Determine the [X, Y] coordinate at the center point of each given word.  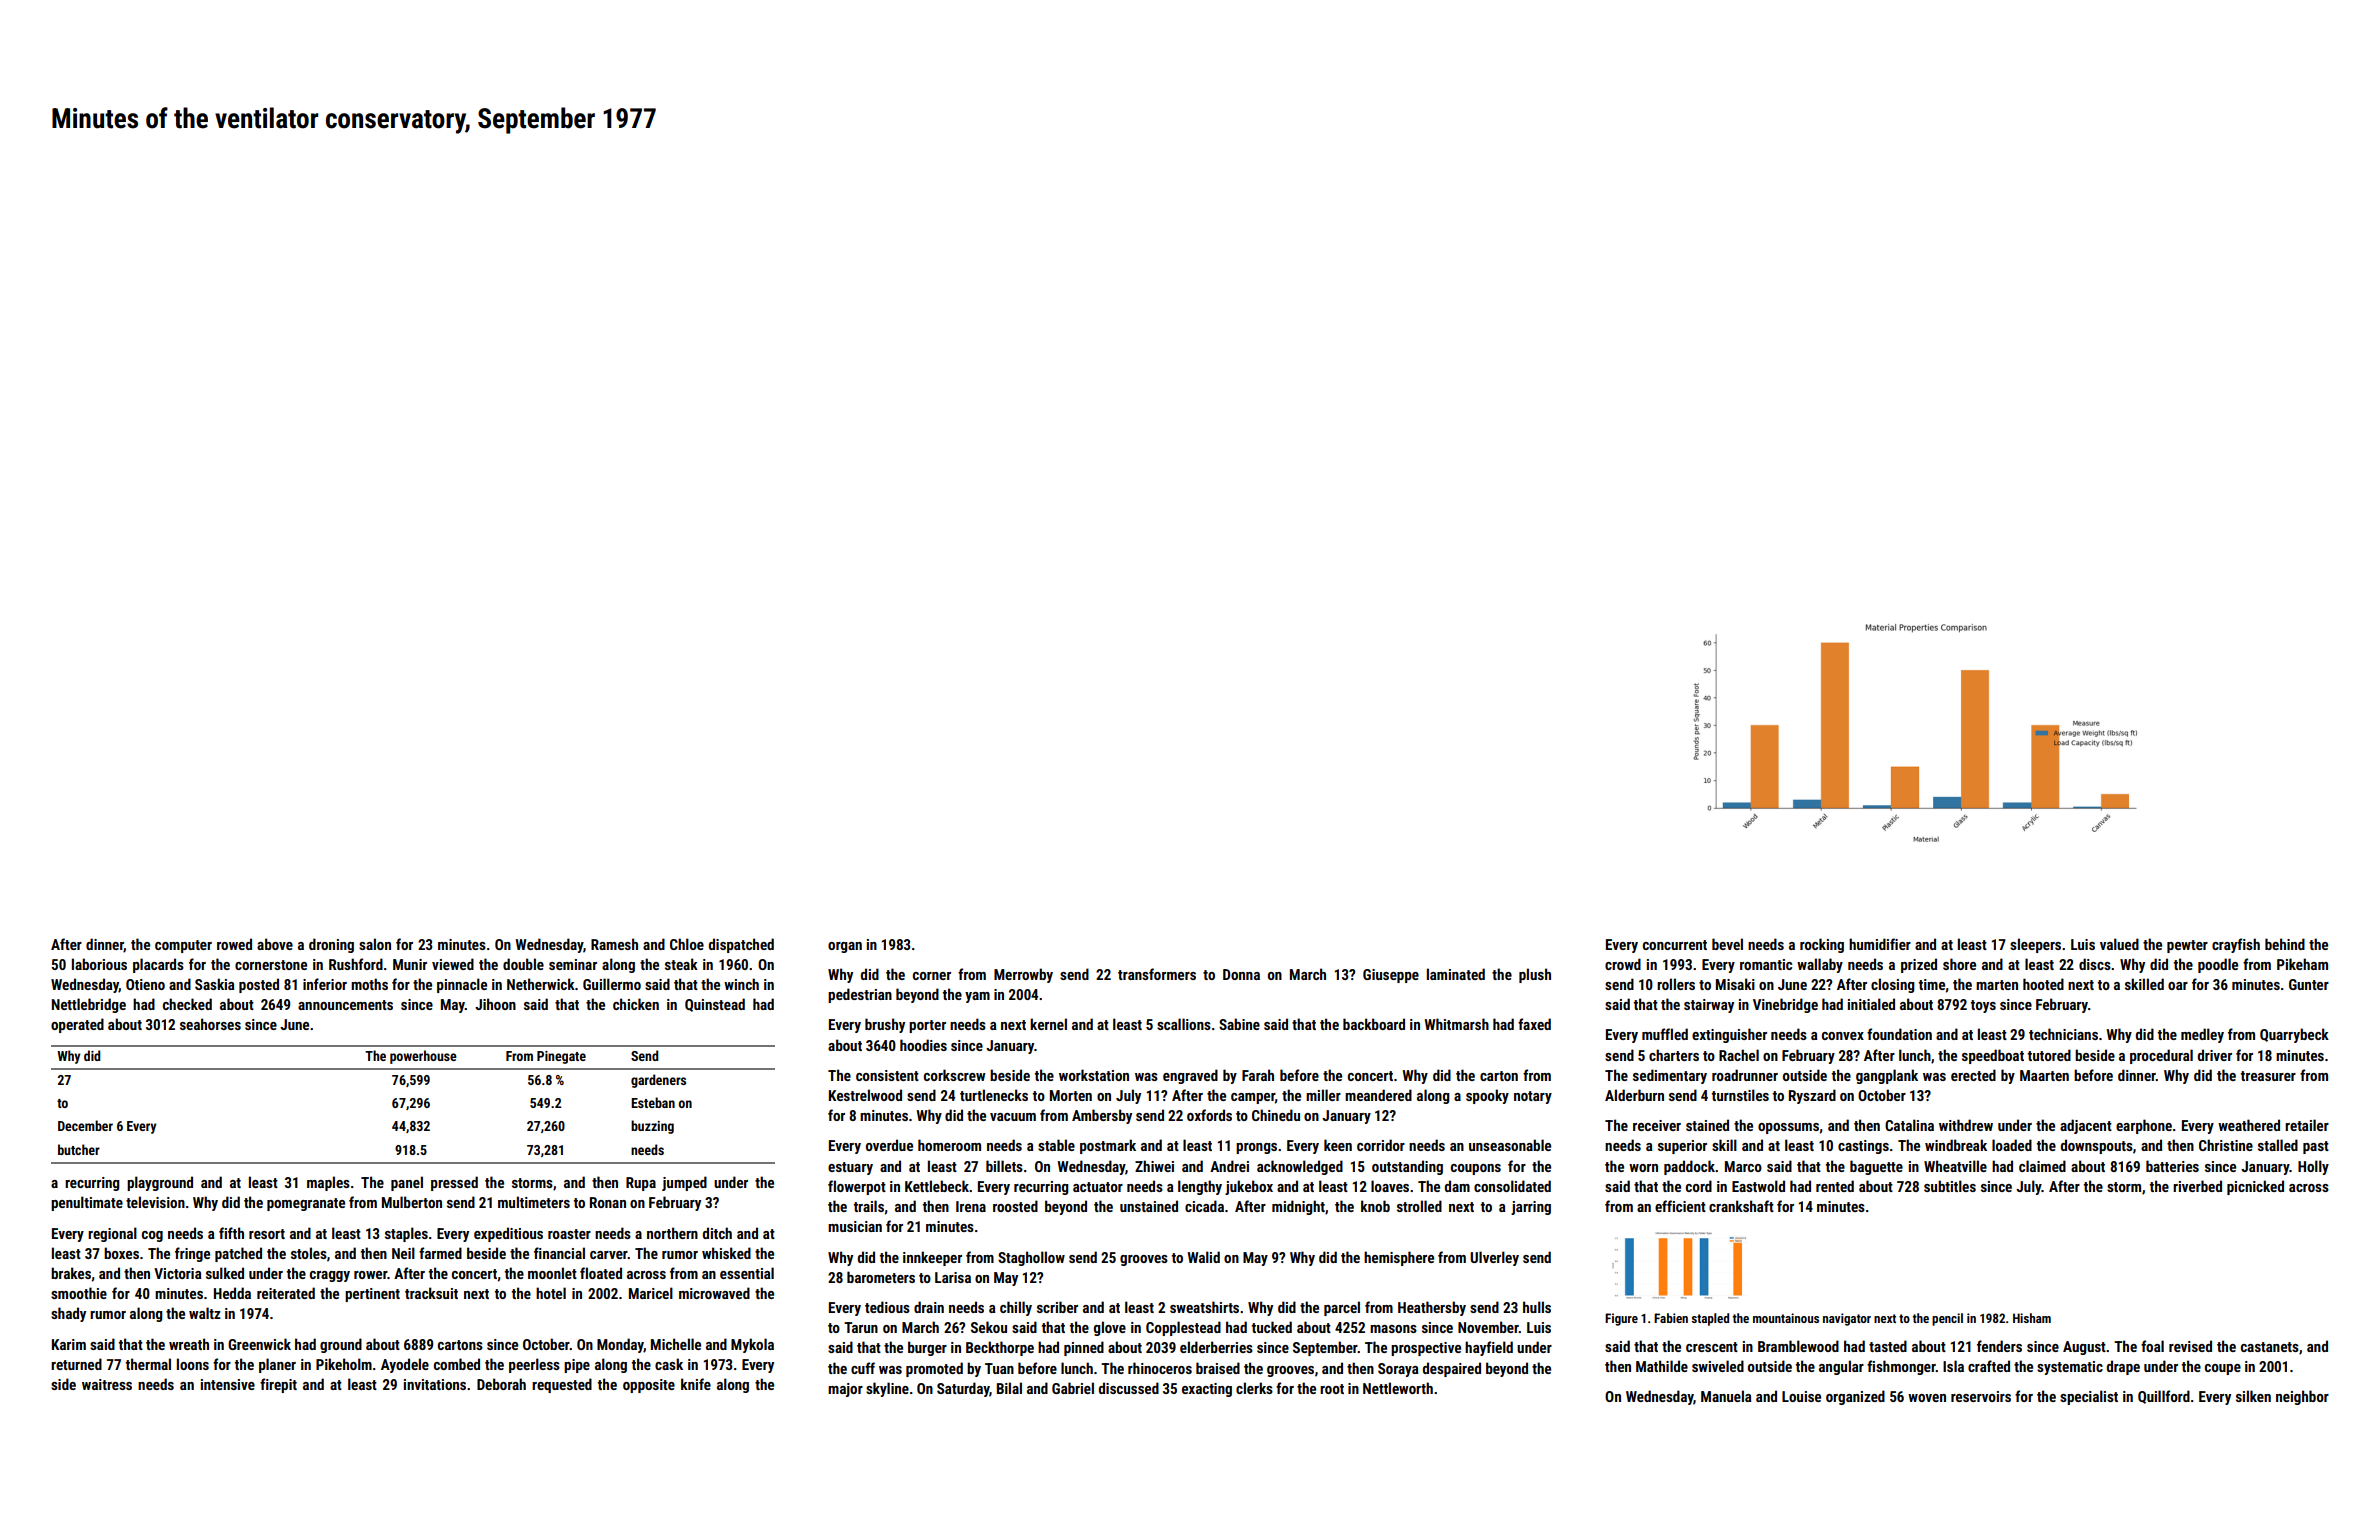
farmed [440, 1253]
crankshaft [1741, 1206]
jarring [1531, 1208]
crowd [1623, 964]
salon [375, 944]
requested [562, 1385]
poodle [2218, 965]
